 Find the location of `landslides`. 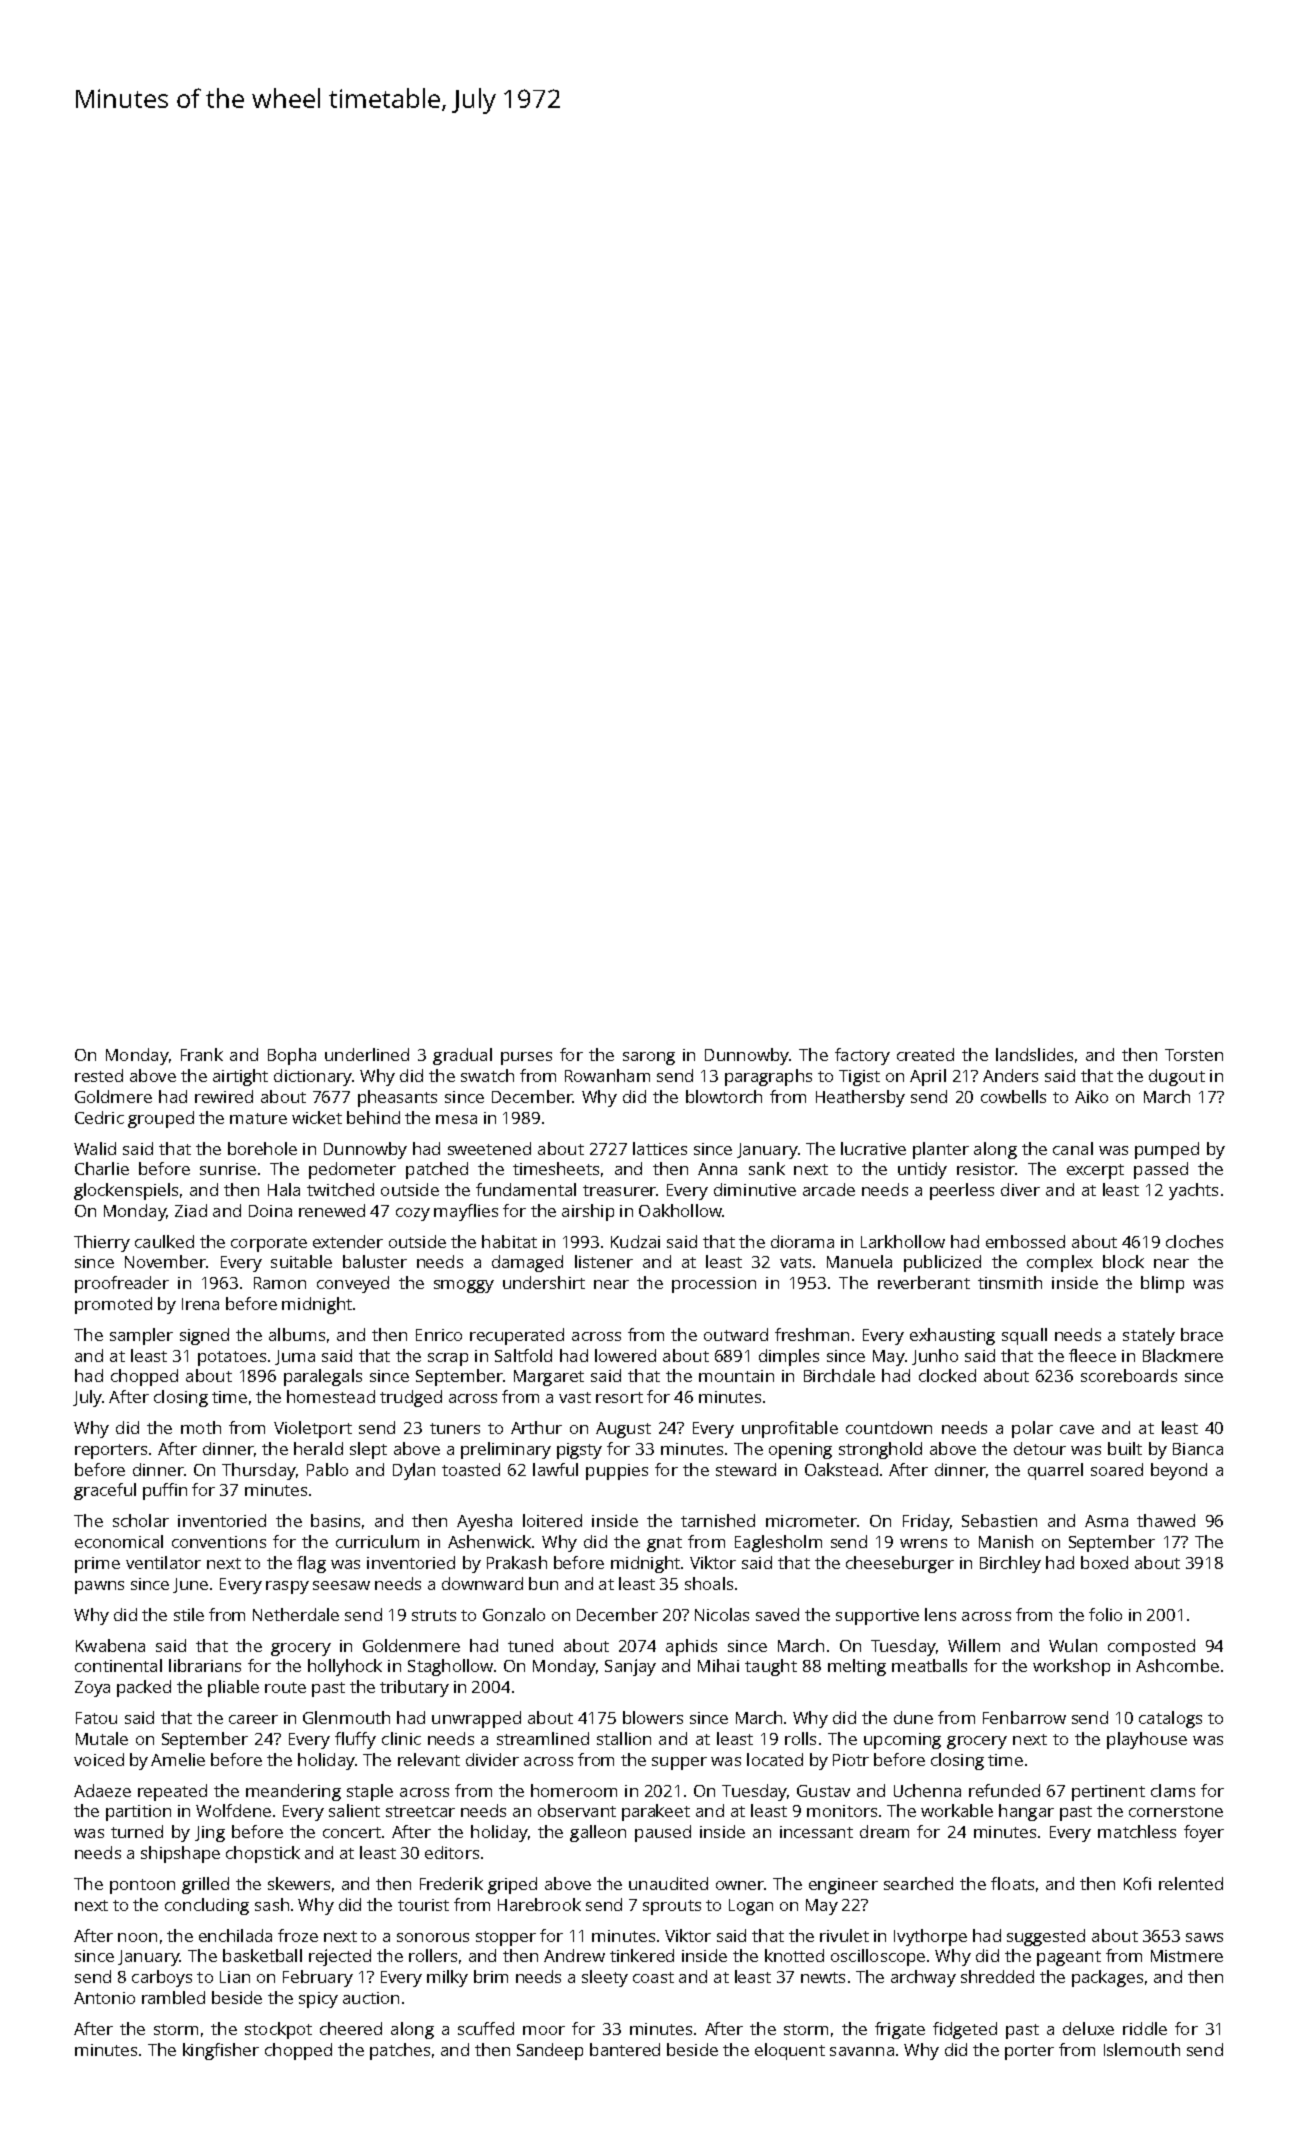

landslides is located at coordinates (1034, 1054).
